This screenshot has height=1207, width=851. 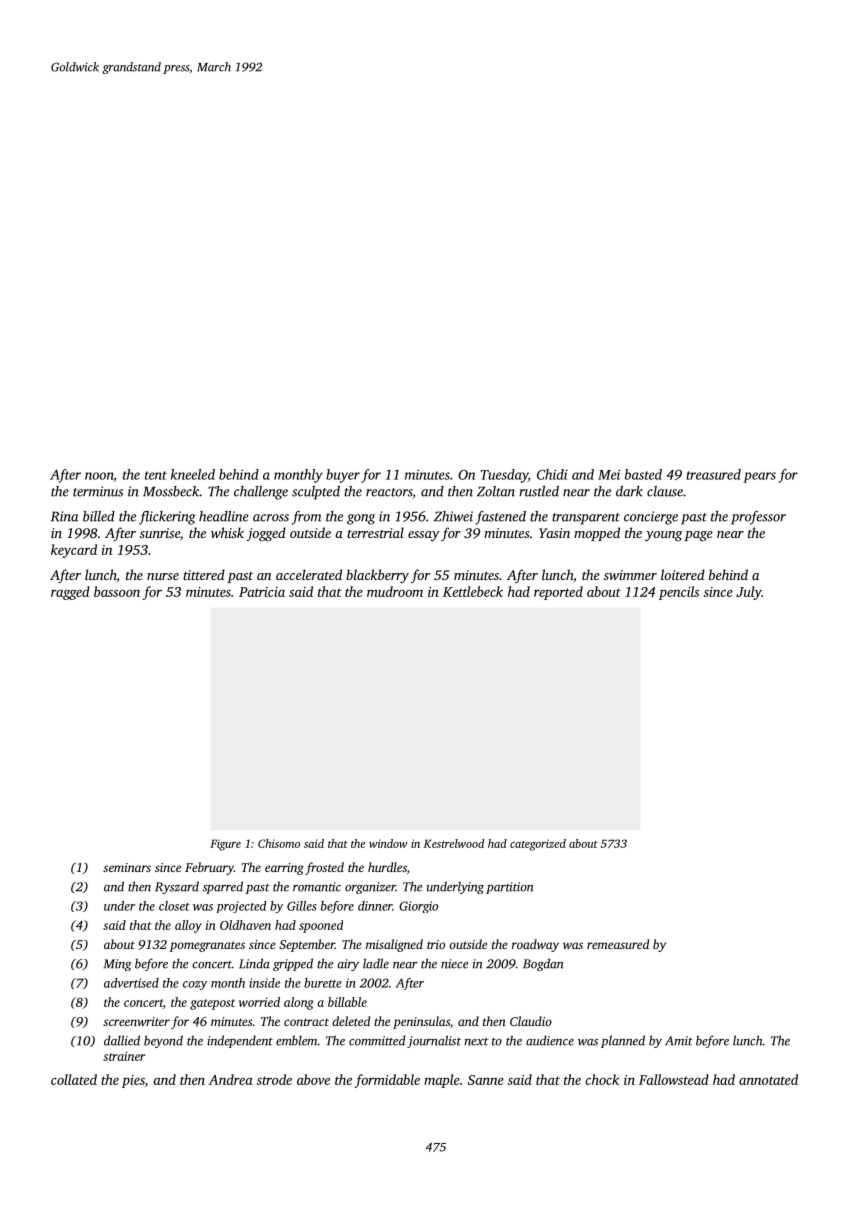 I want to click on noon, so click(x=99, y=477).
